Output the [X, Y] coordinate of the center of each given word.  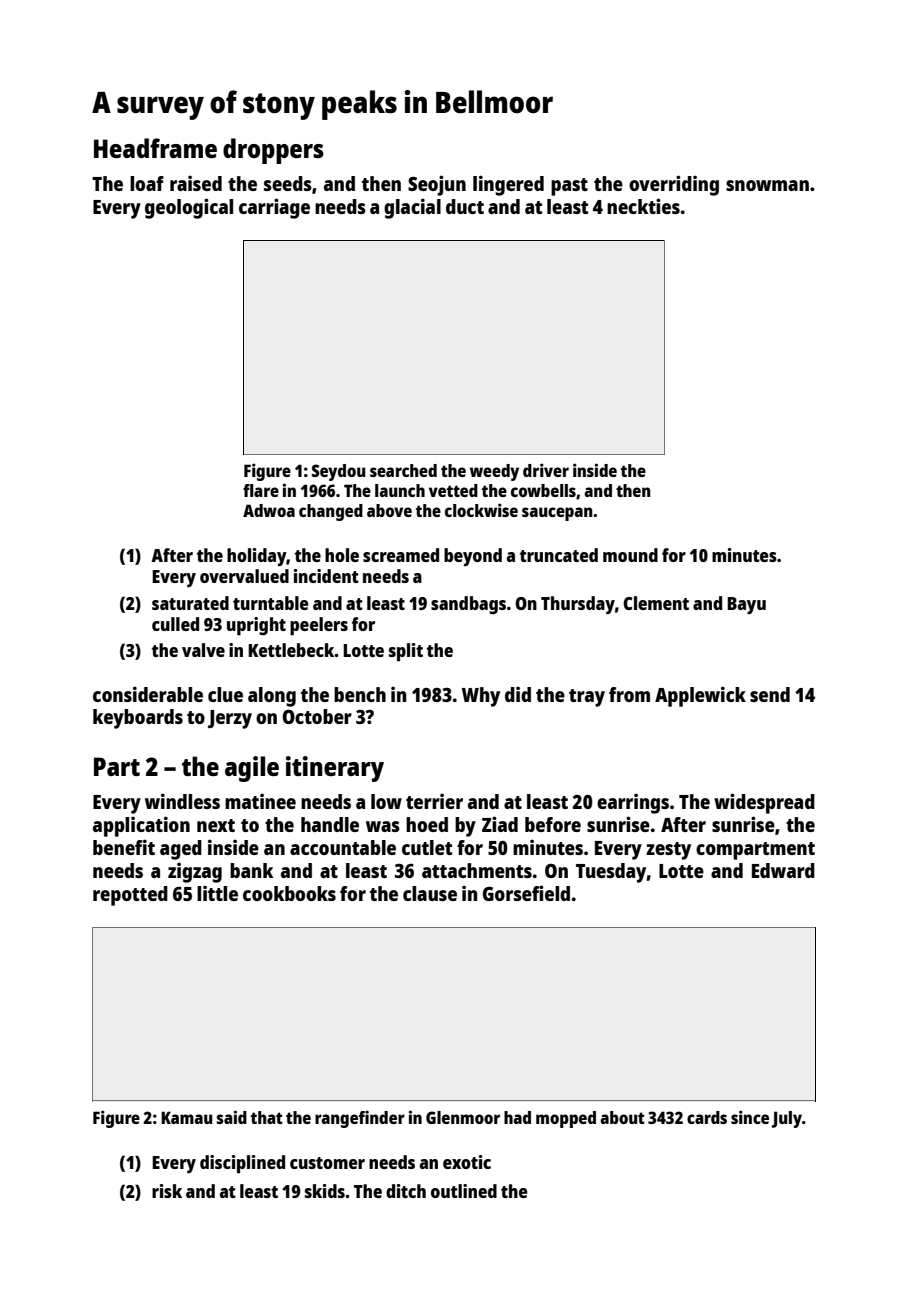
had [517, 1117]
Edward [783, 870]
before [553, 824]
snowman [767, 185]
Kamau [186, 1117]
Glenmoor [463, 1117]
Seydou [338, 472]
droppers [273, 151]
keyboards [138, 719]
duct [465, 206]
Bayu [746, 605]
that [267, 1117]
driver [546, 470]
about [623, 1117]
